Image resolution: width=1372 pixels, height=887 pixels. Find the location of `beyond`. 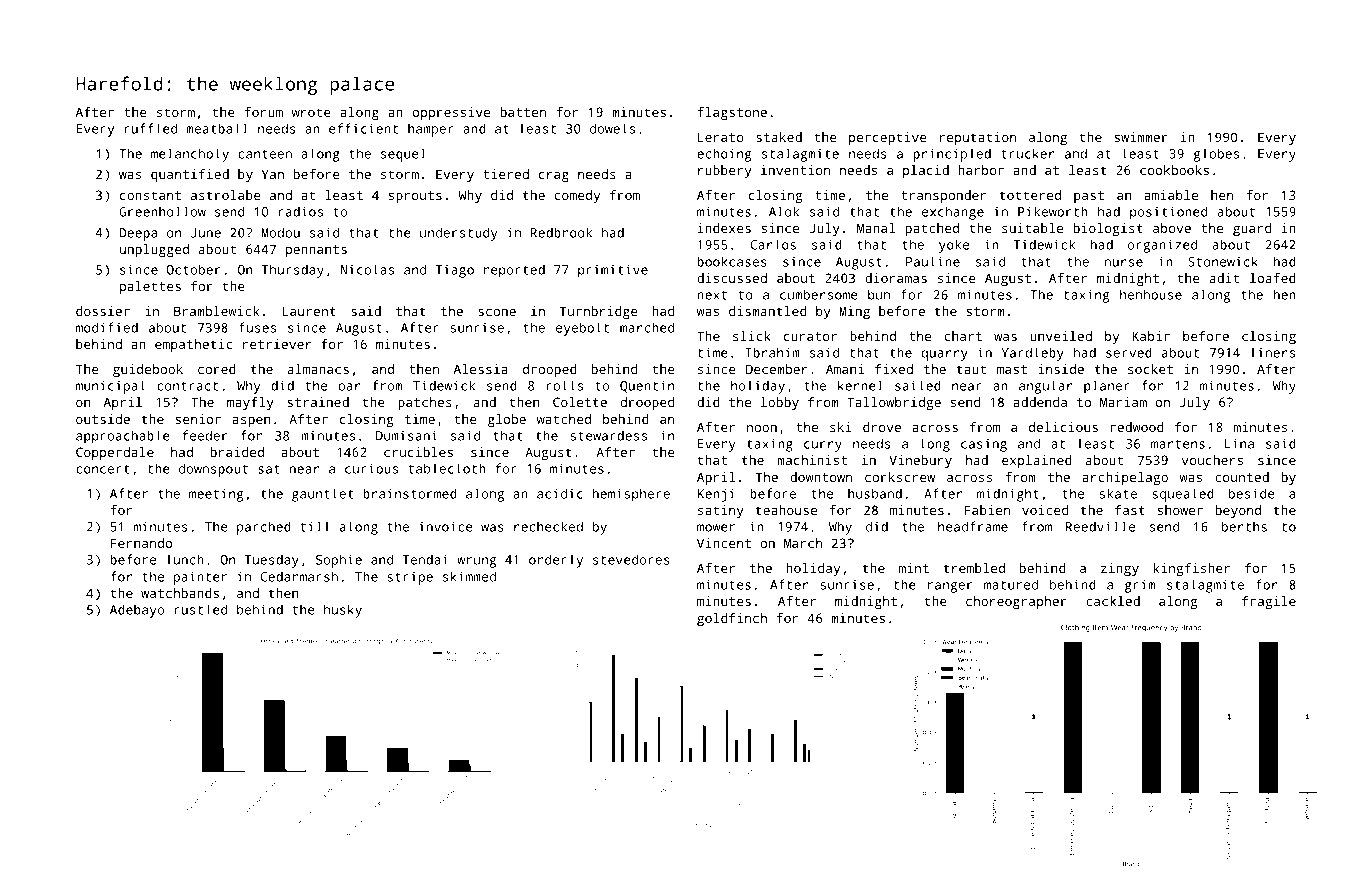

beyond is located at coordinates (1238, 511).
